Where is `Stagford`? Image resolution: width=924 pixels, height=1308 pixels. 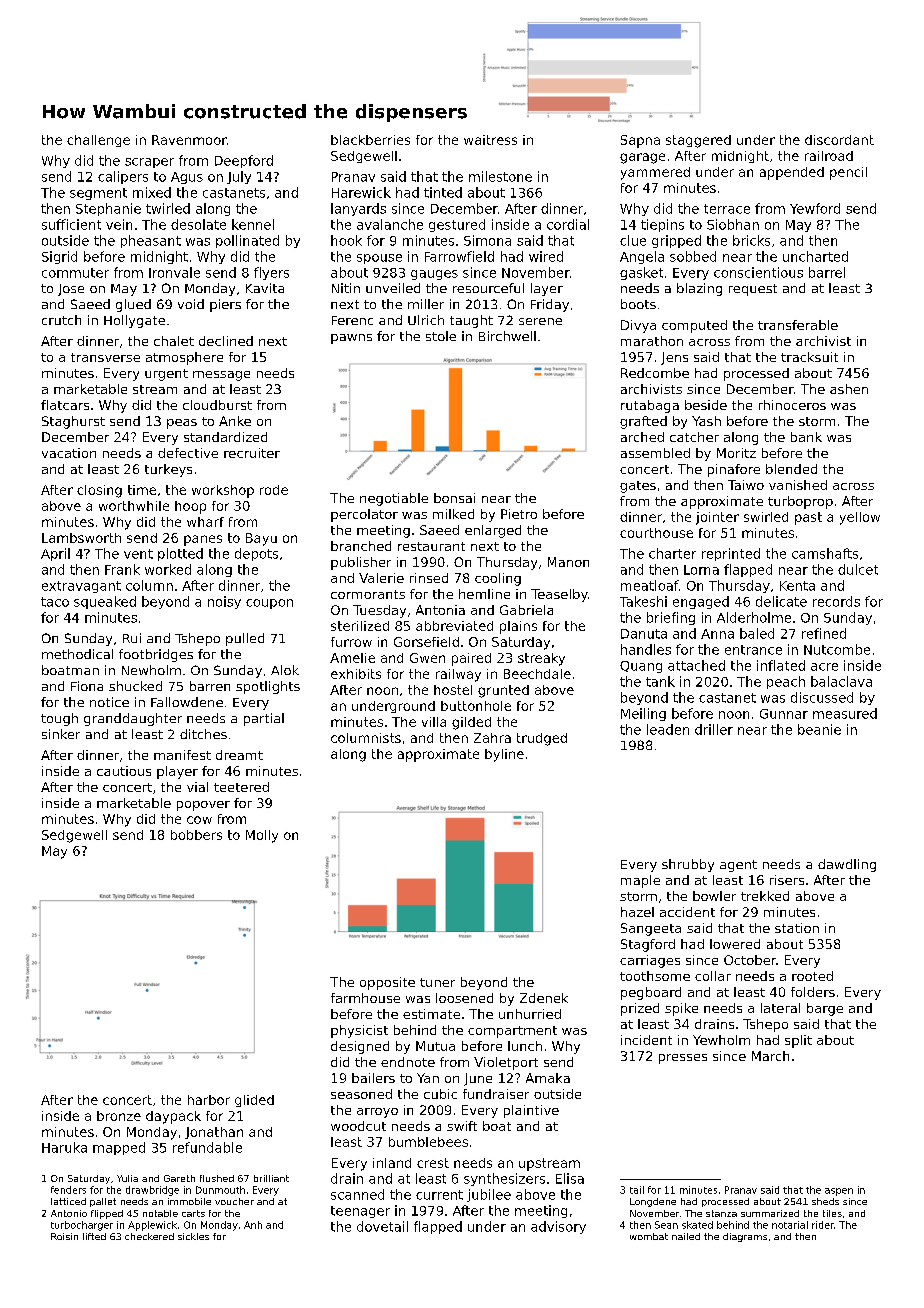
Stagford is located at coordinates (648, 945).
